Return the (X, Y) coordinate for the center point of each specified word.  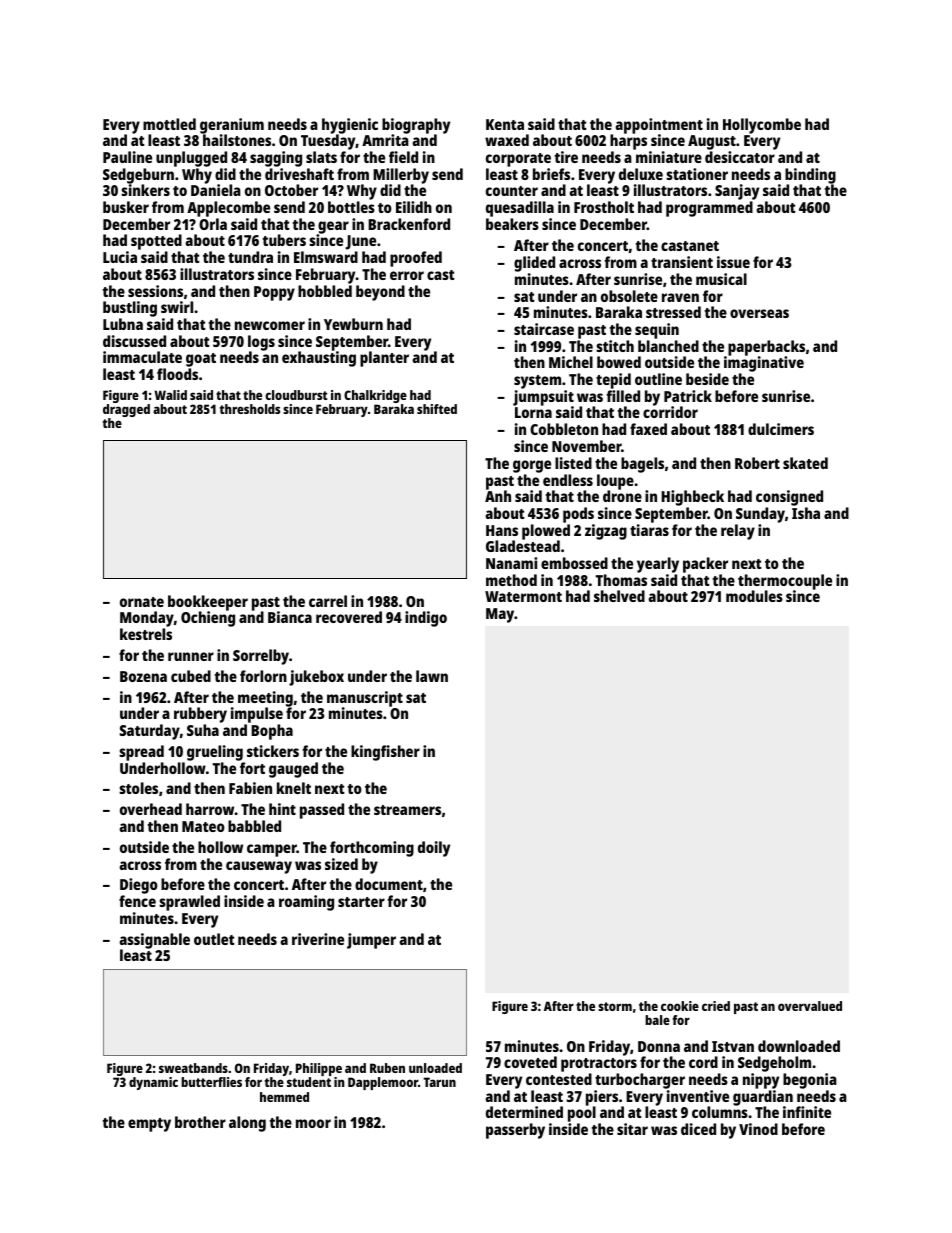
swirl (177, 307)
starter (361, 902)
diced (698, 1129)
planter (384, 359)
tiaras (649, 530)
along (247, 1124)
